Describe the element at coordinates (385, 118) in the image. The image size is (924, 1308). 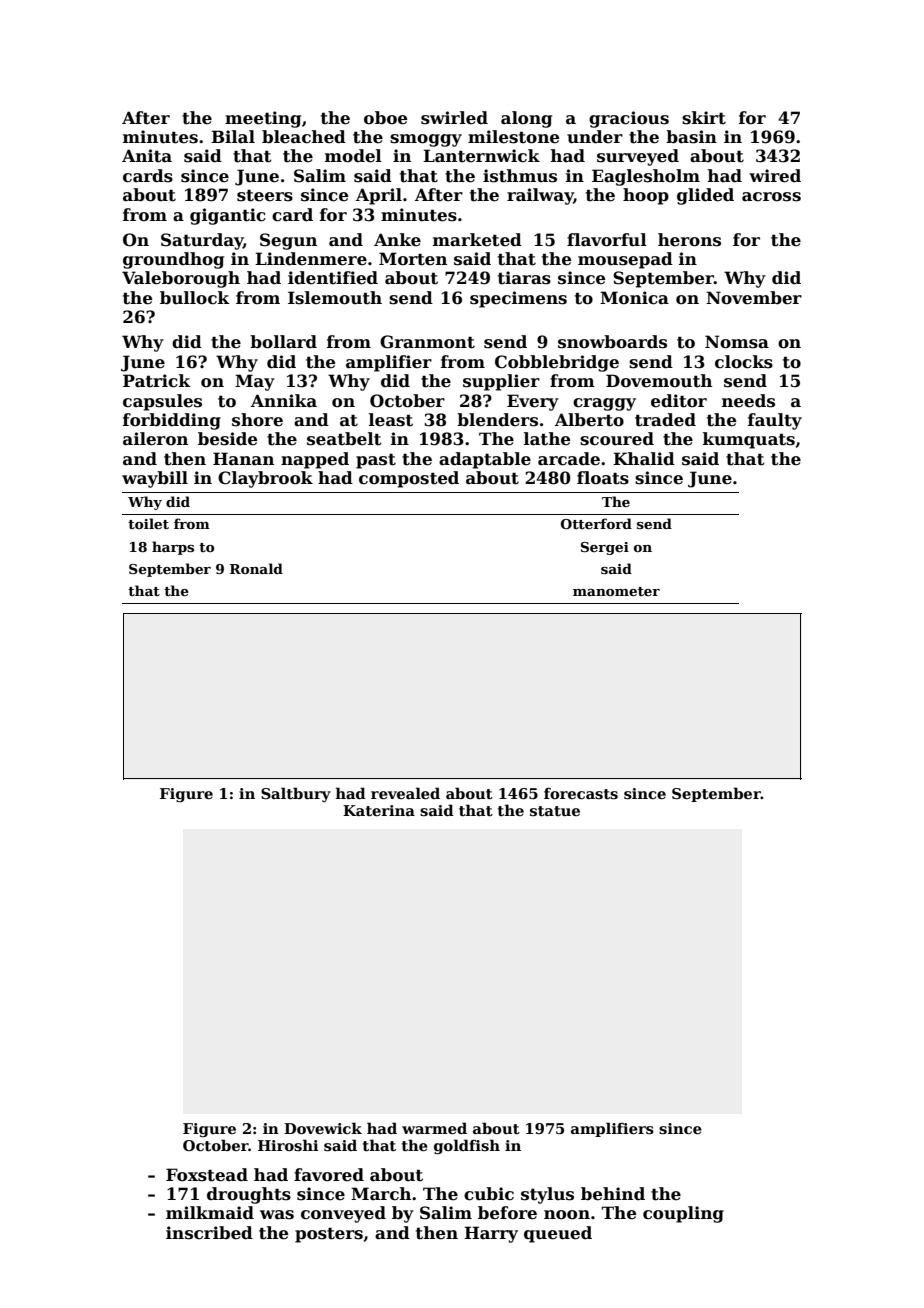
I see `oboe` at that location.
